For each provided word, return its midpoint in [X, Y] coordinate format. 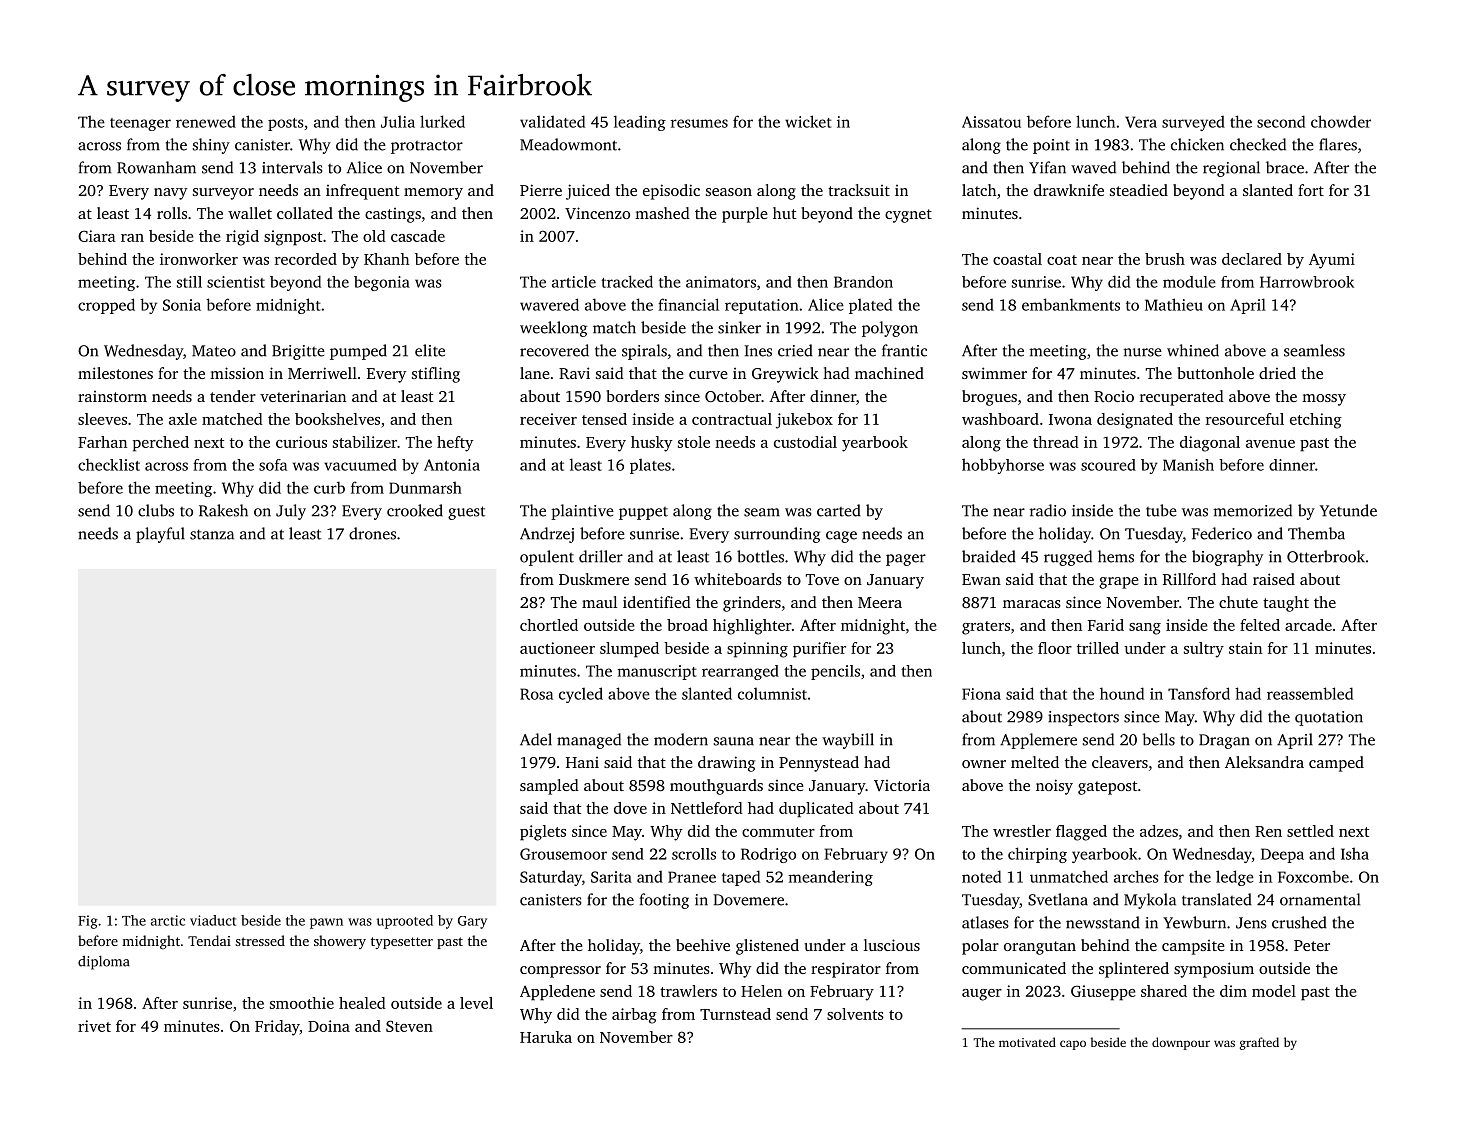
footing [664, 901]
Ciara [97, 236]
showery [340, 942]
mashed [662, 213]
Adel [536, 739]
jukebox [804, 421]
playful [160, 535]
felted [1260, 625]
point [1051, 146]
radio [1048, 510]
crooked [415, 510]
